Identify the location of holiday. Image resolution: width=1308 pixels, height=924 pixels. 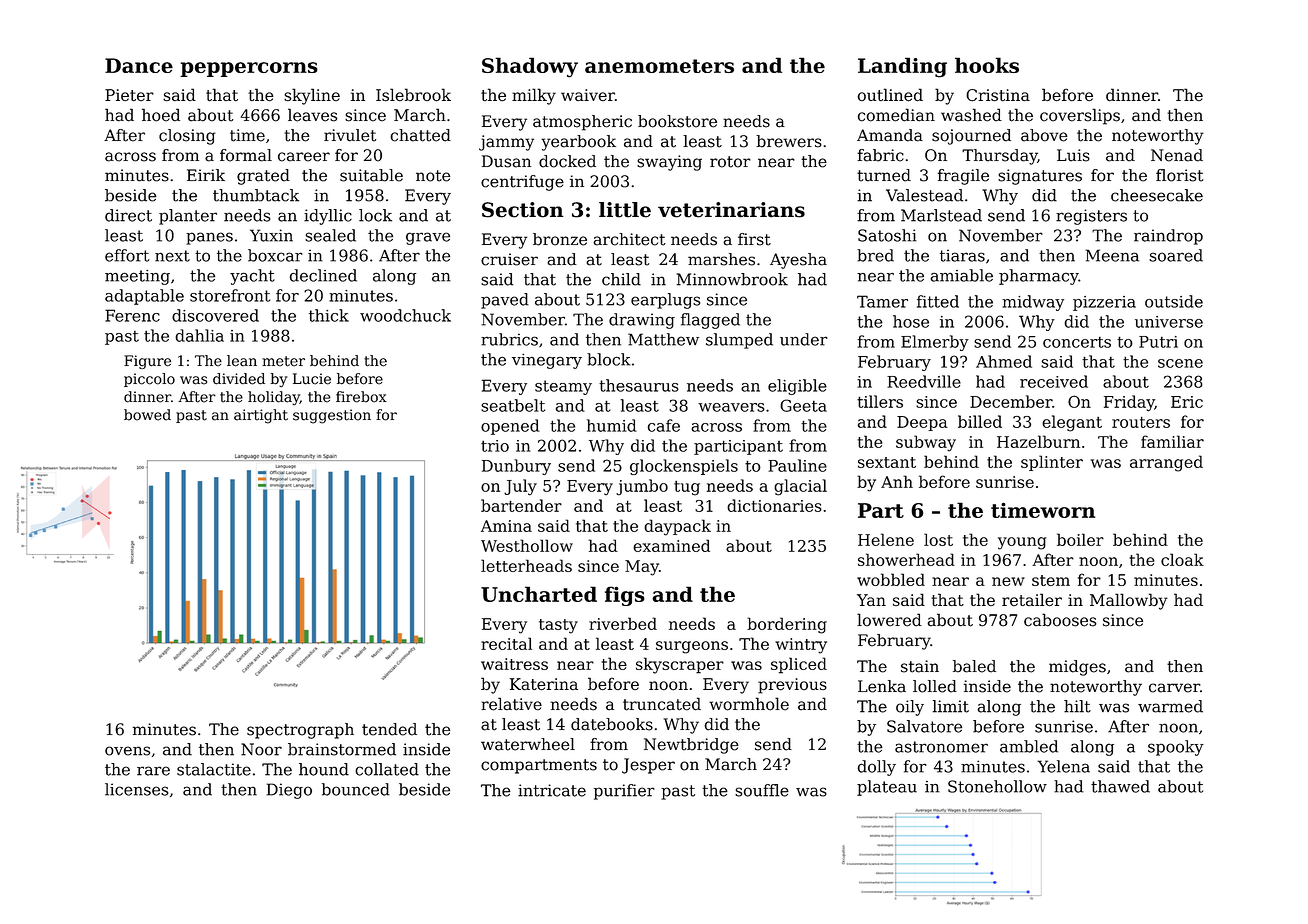
(274, 398).
